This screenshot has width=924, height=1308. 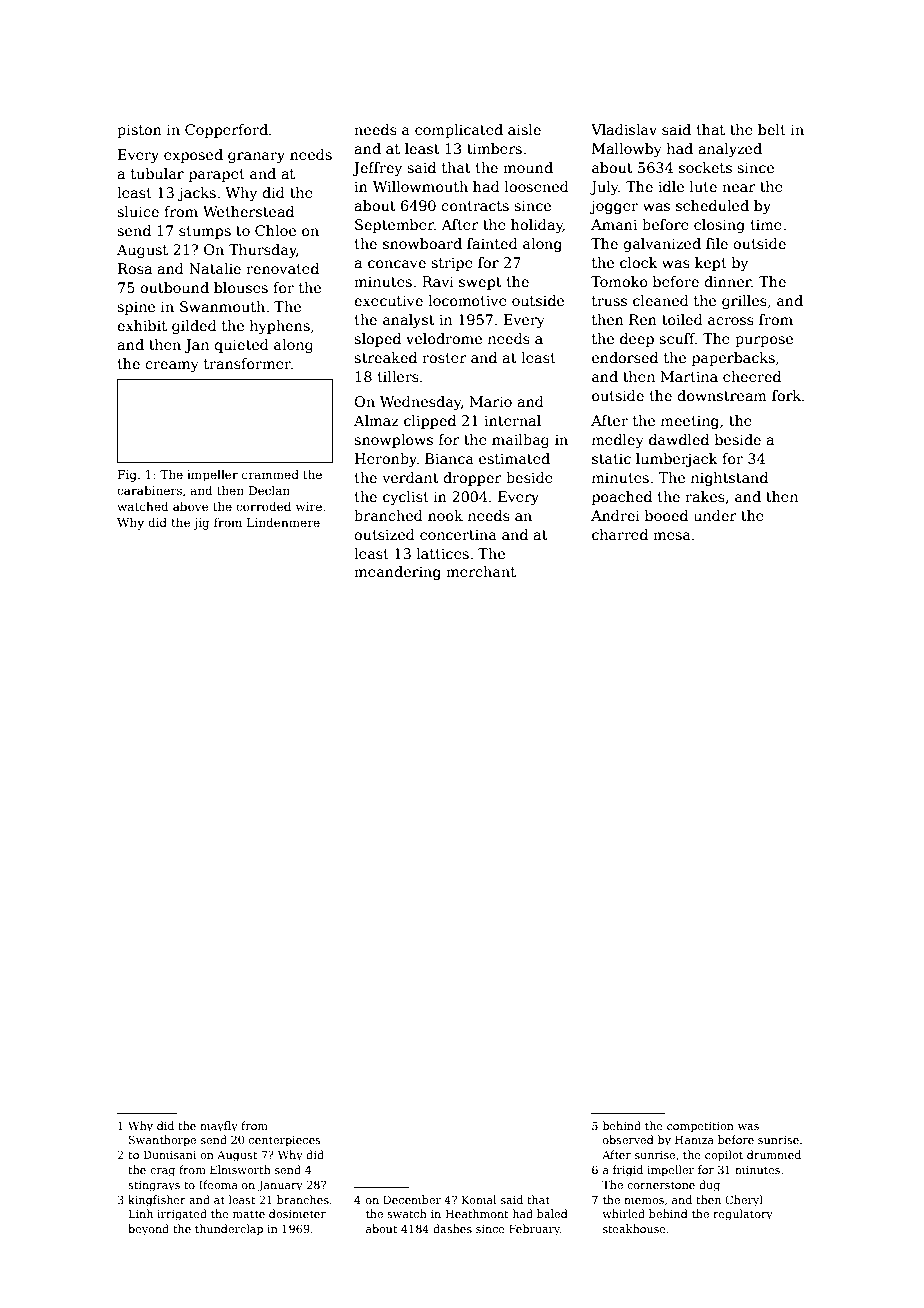 What do you see at coordinates (388, 515) in the screenshot?
I see `branched` at bounding box center [388, 515].
